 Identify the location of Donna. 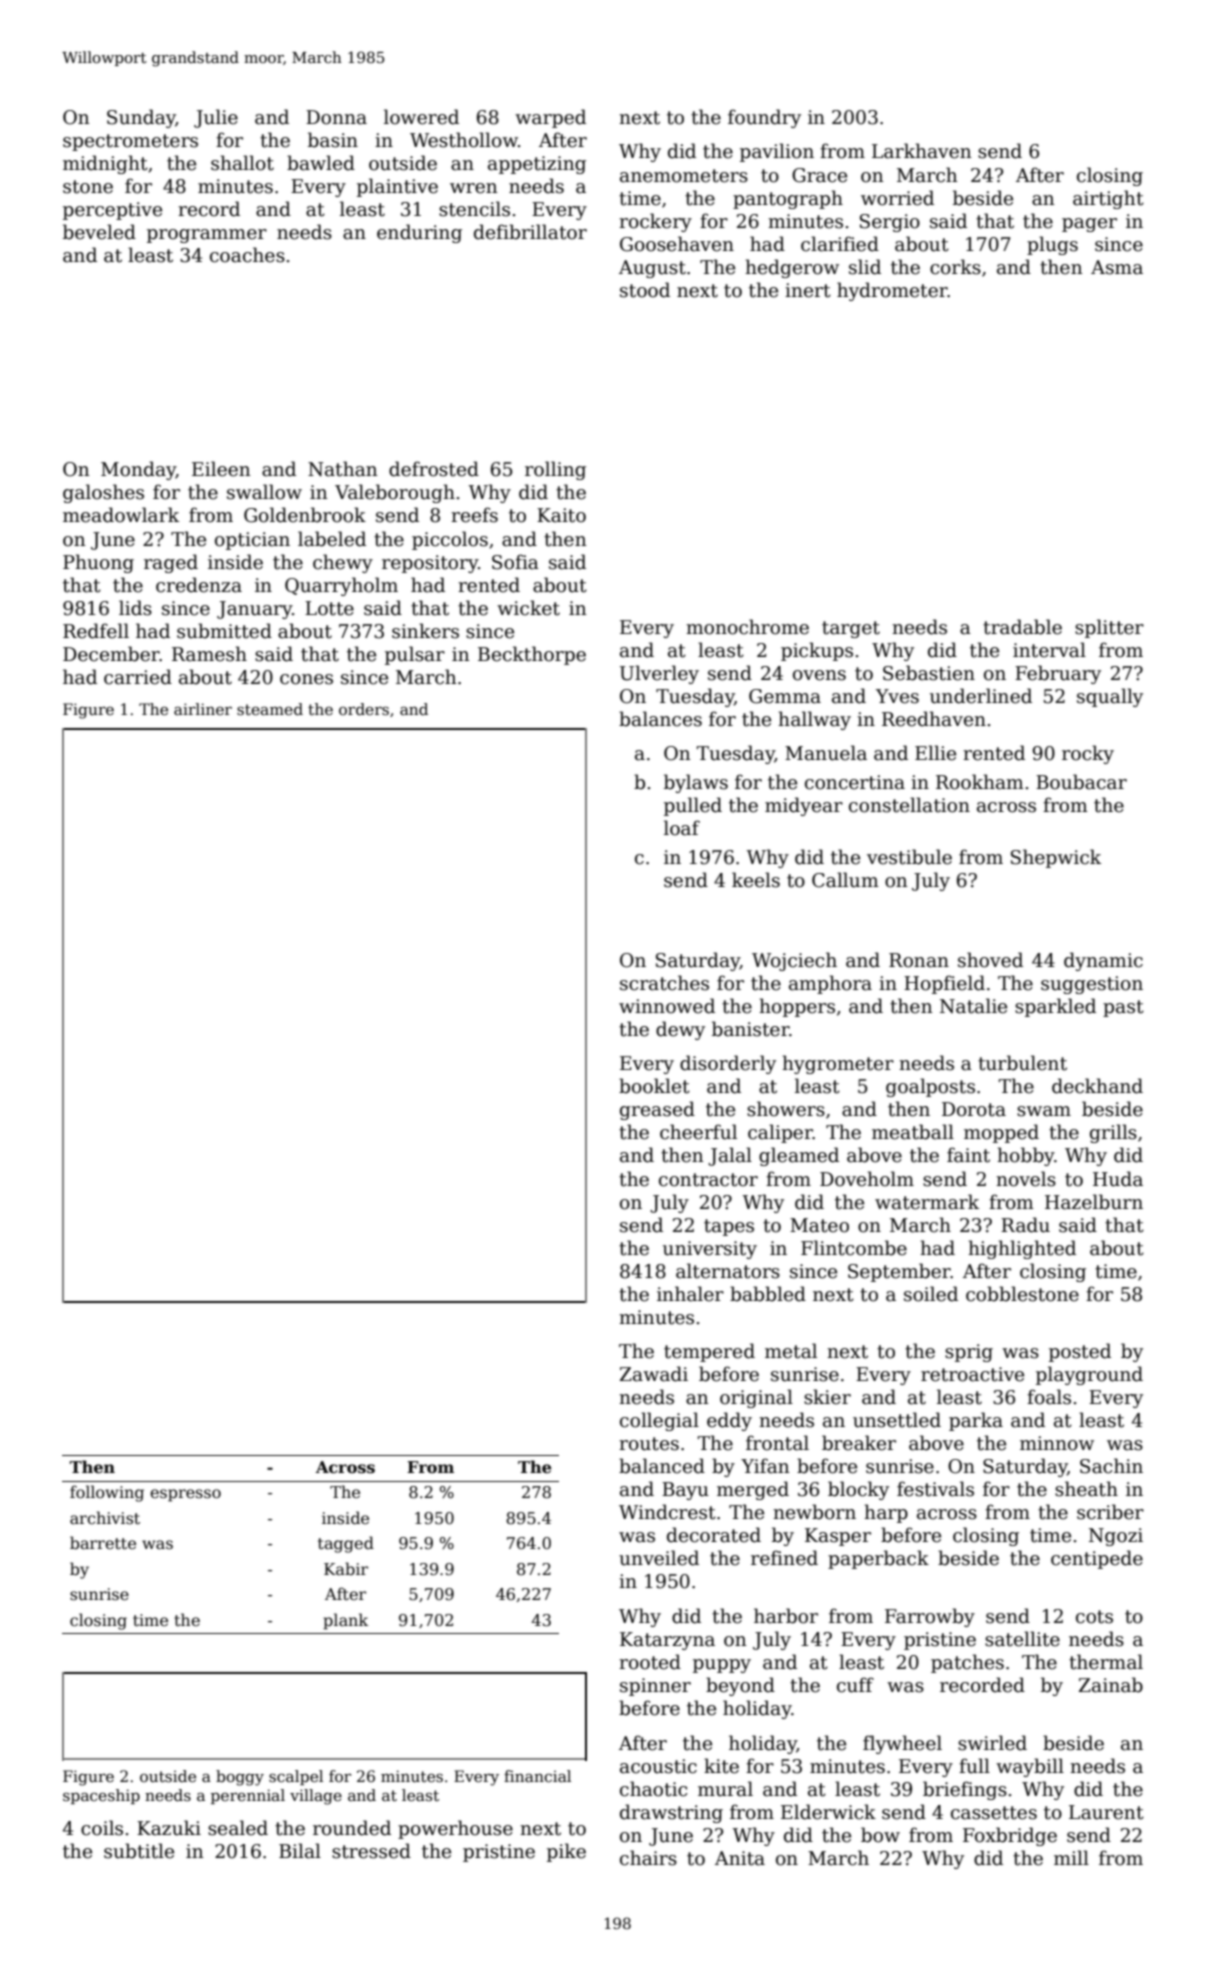
(336, 117).
